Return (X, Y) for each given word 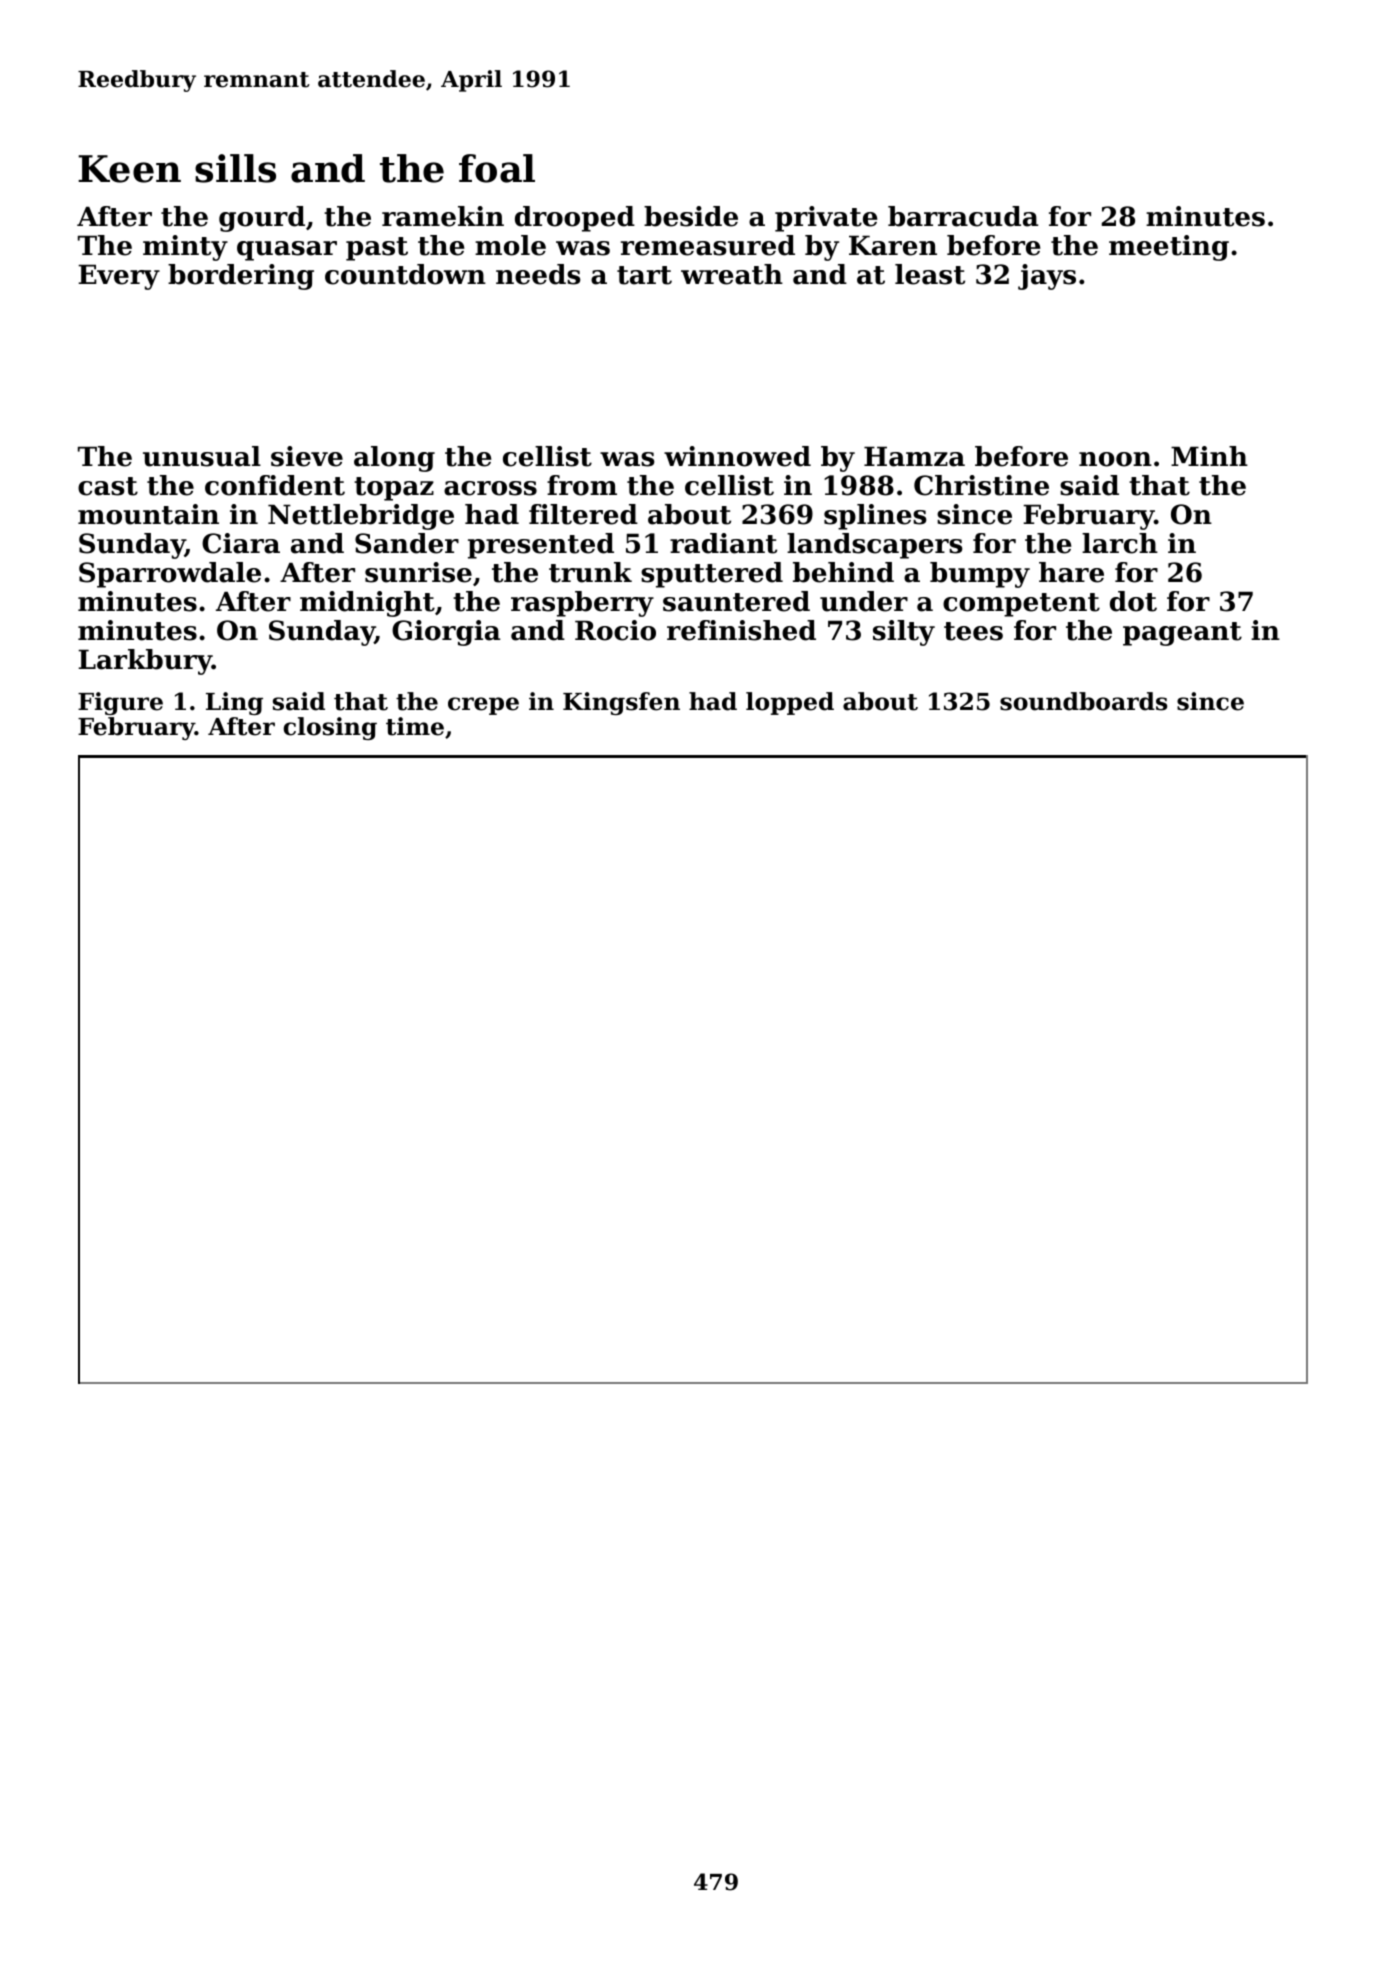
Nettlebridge (361, 517)
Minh (1209, 456)
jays (1047, 277)
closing (330, 728)
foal (497, 168)
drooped (575, 219)
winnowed (737, 456)
